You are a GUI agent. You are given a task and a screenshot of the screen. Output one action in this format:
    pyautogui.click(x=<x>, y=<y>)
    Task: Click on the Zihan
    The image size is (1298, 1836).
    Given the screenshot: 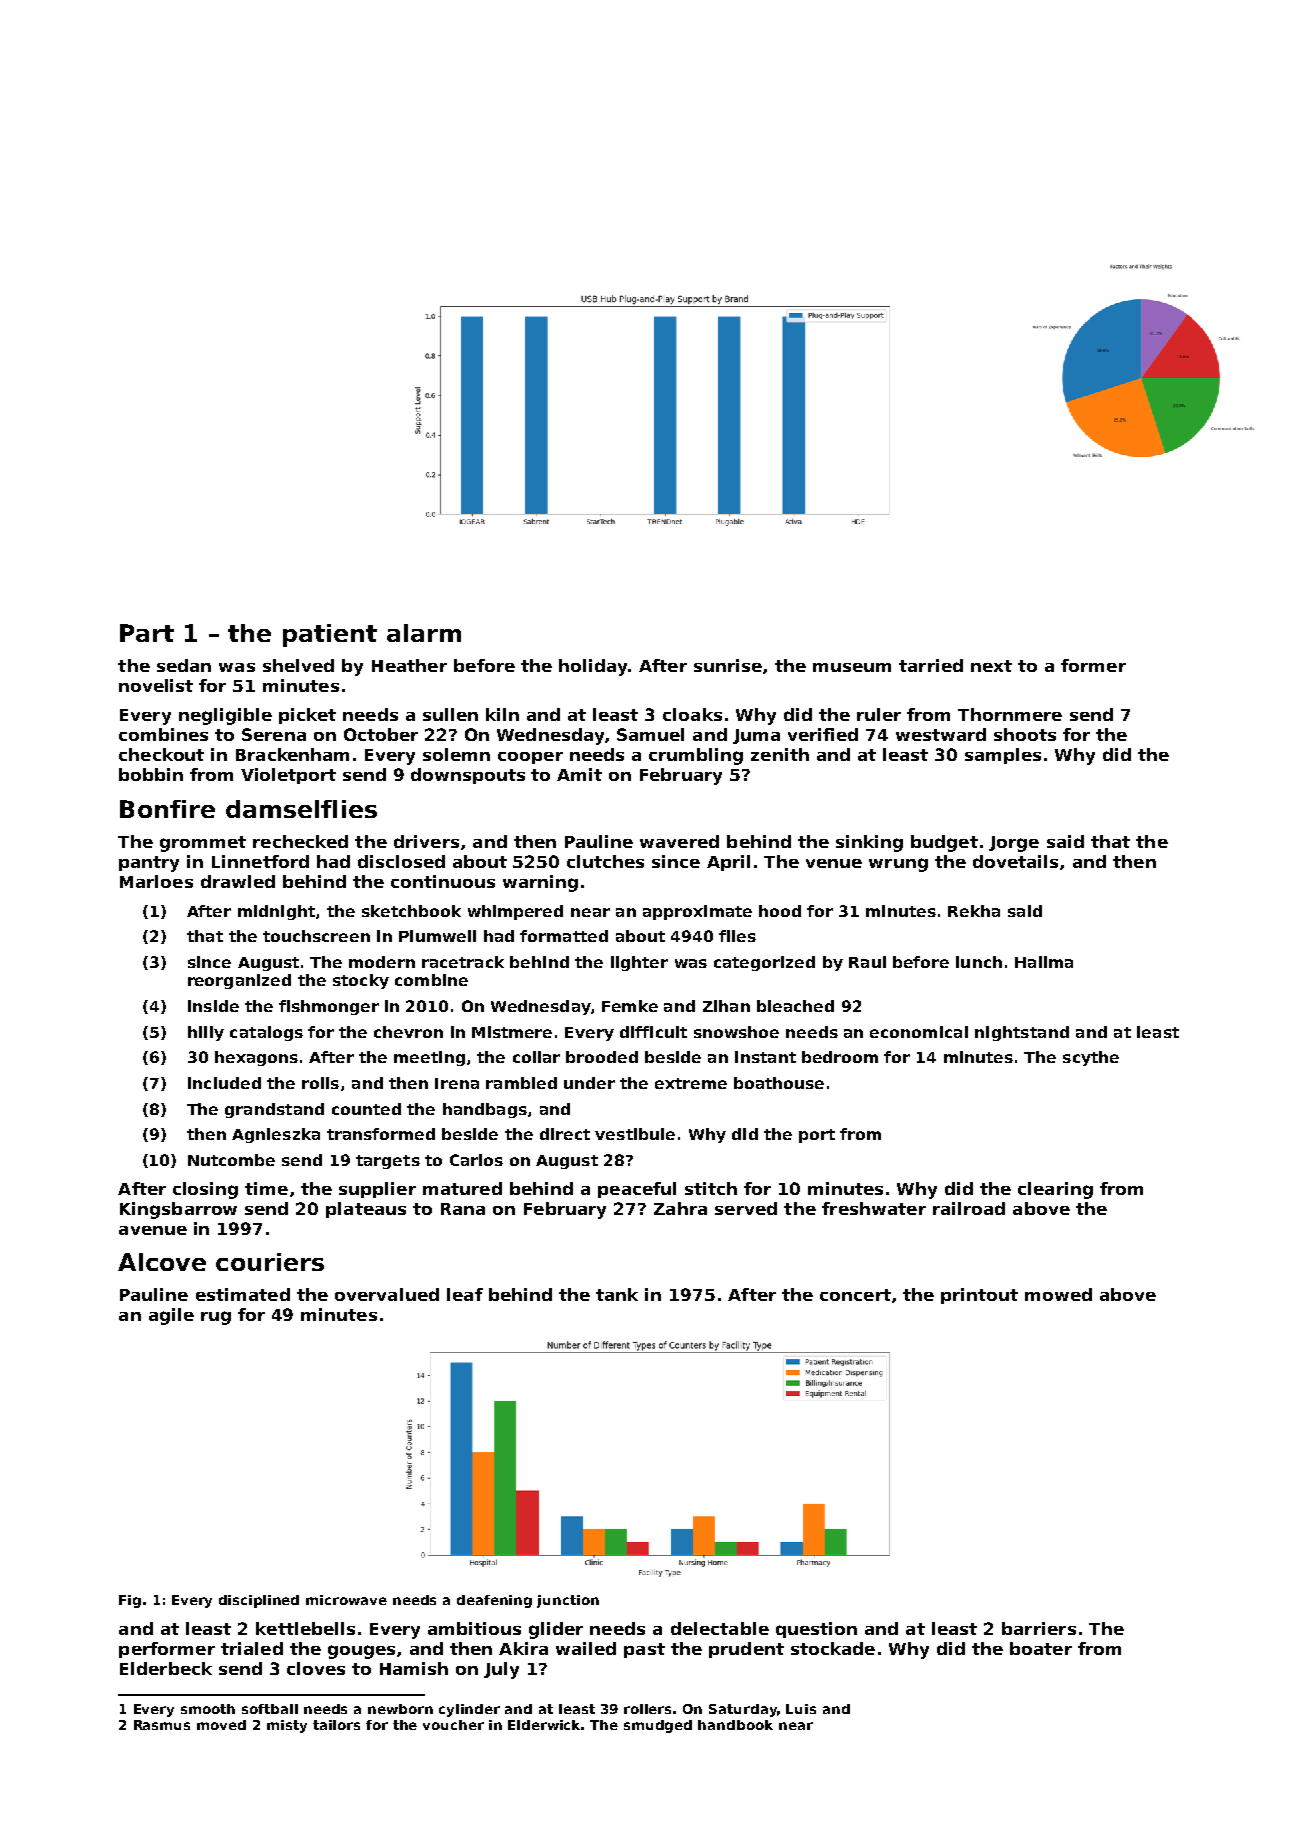 What is the action you would take?
    pyautogui.click(x=726, y=1006)
